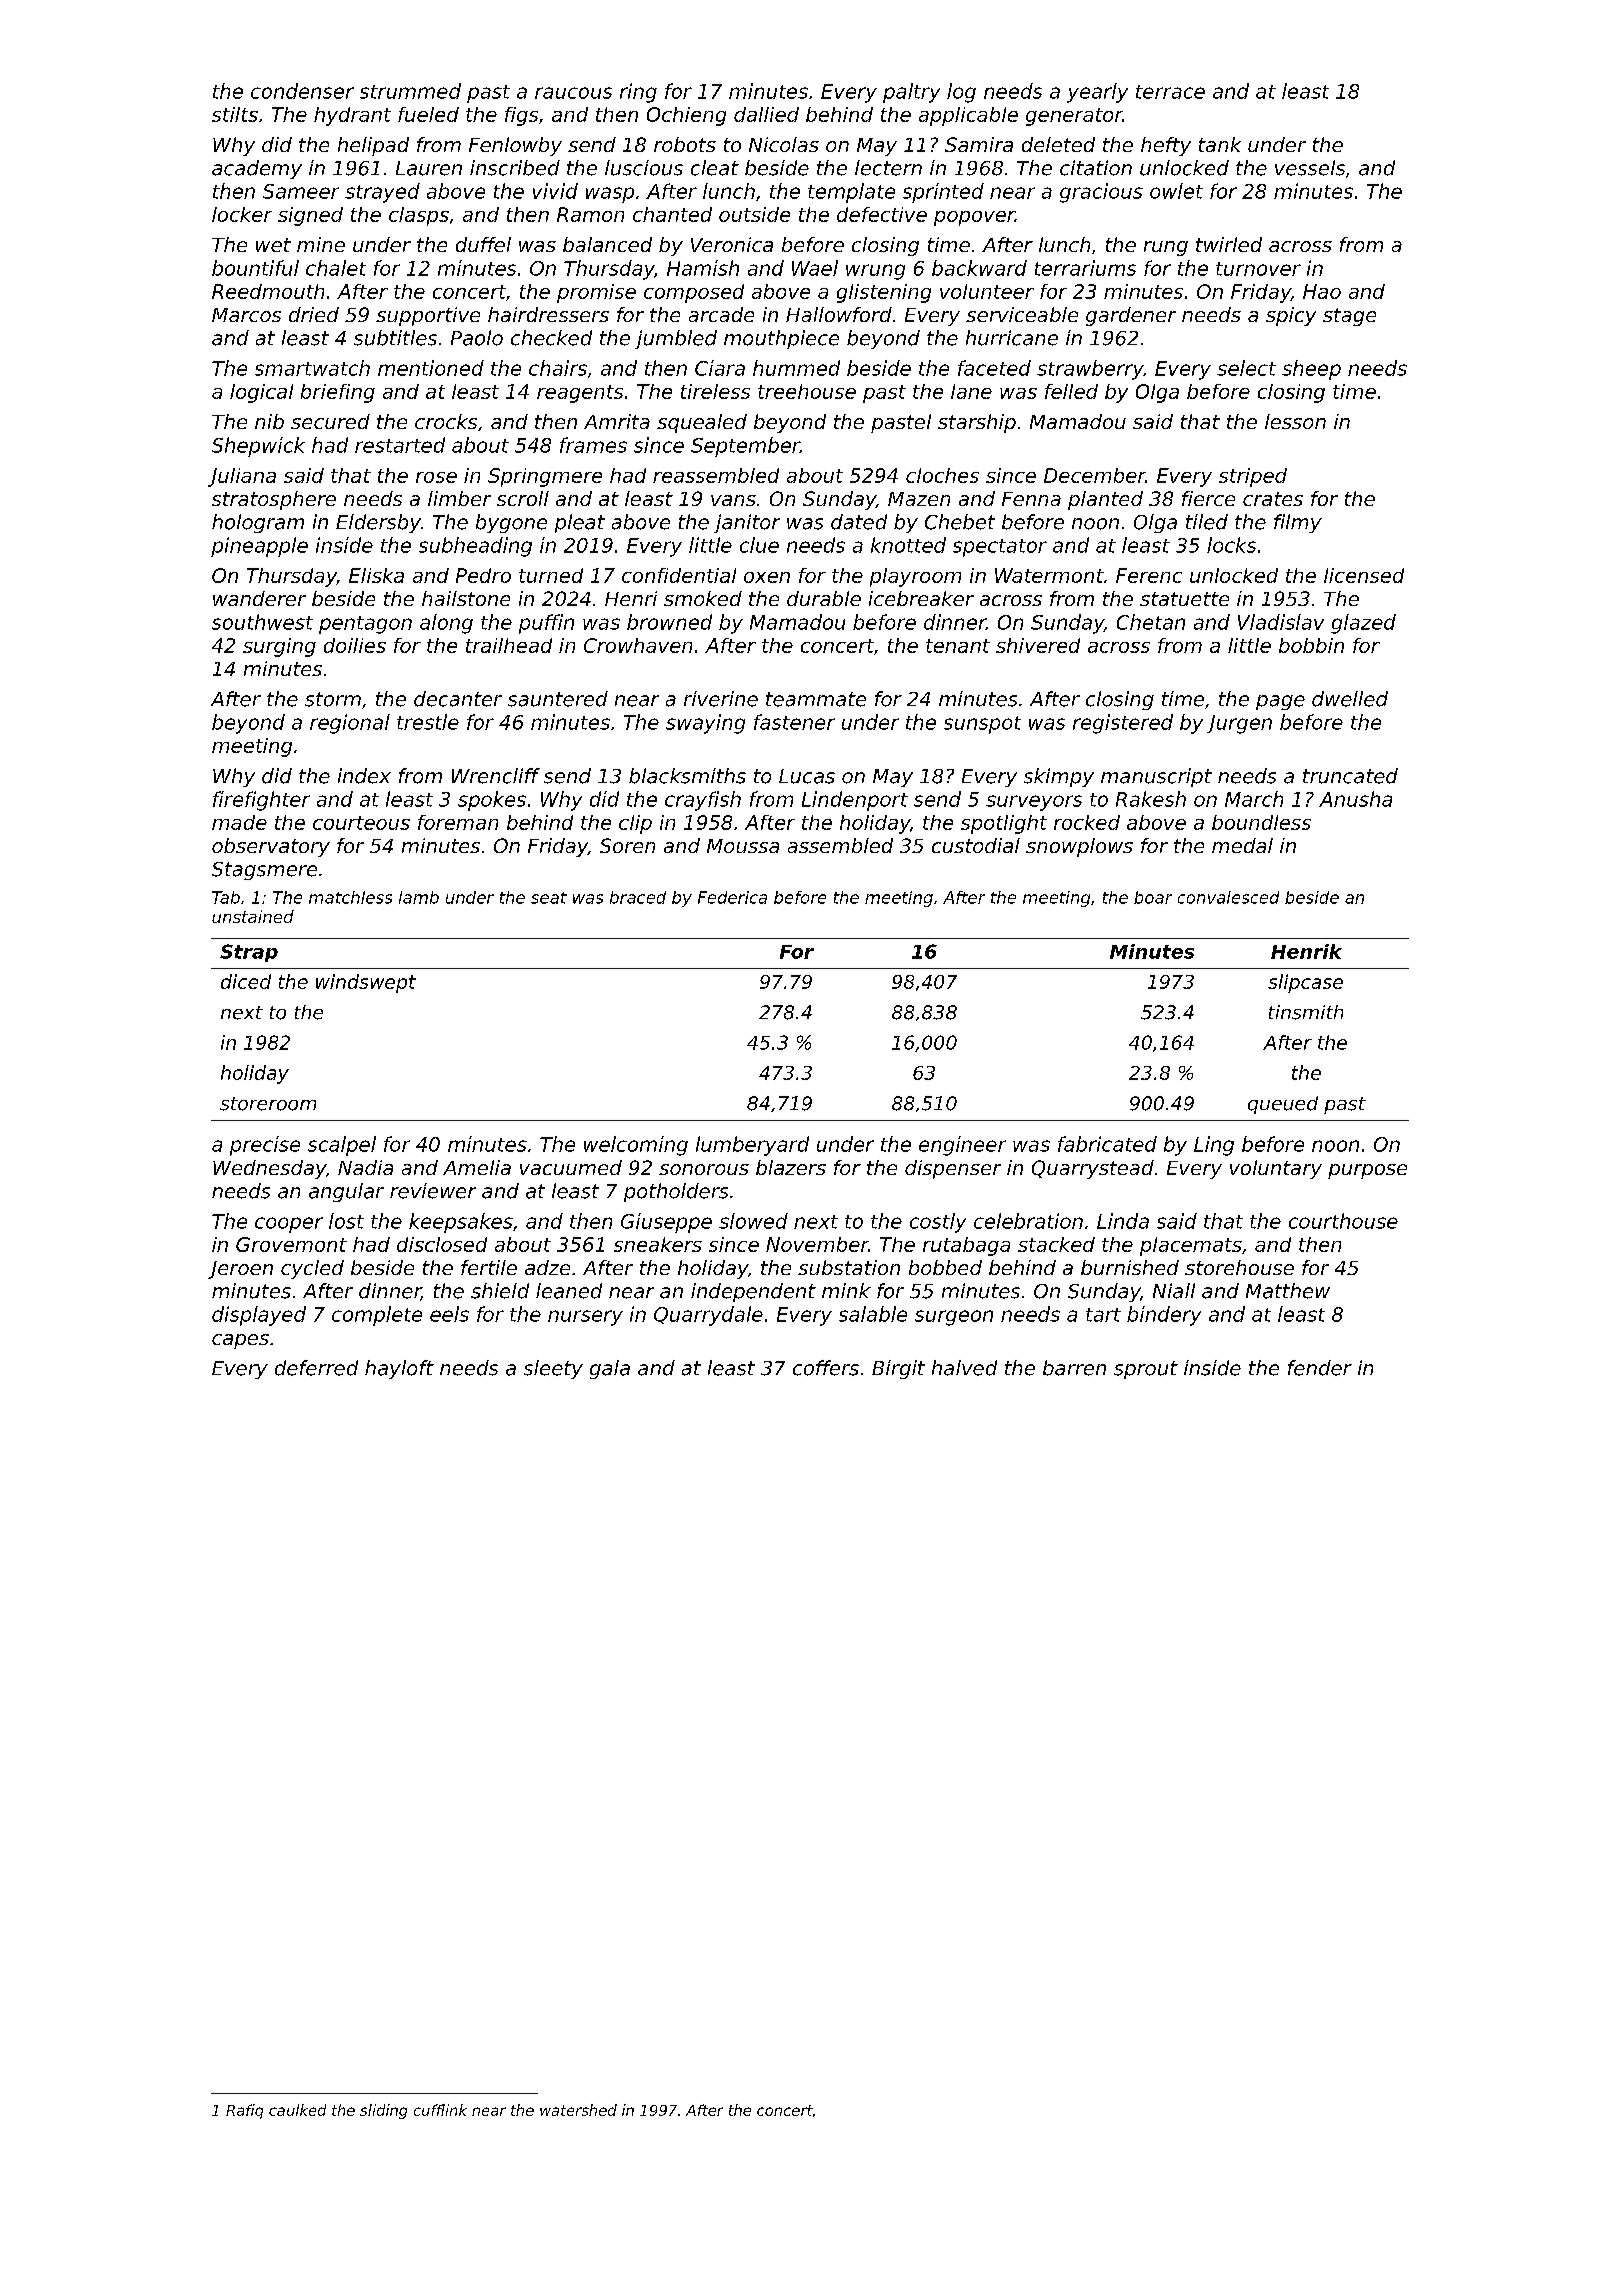 The image size is (1620, 2292). I want to click on hydrant, so click(352, 116).
